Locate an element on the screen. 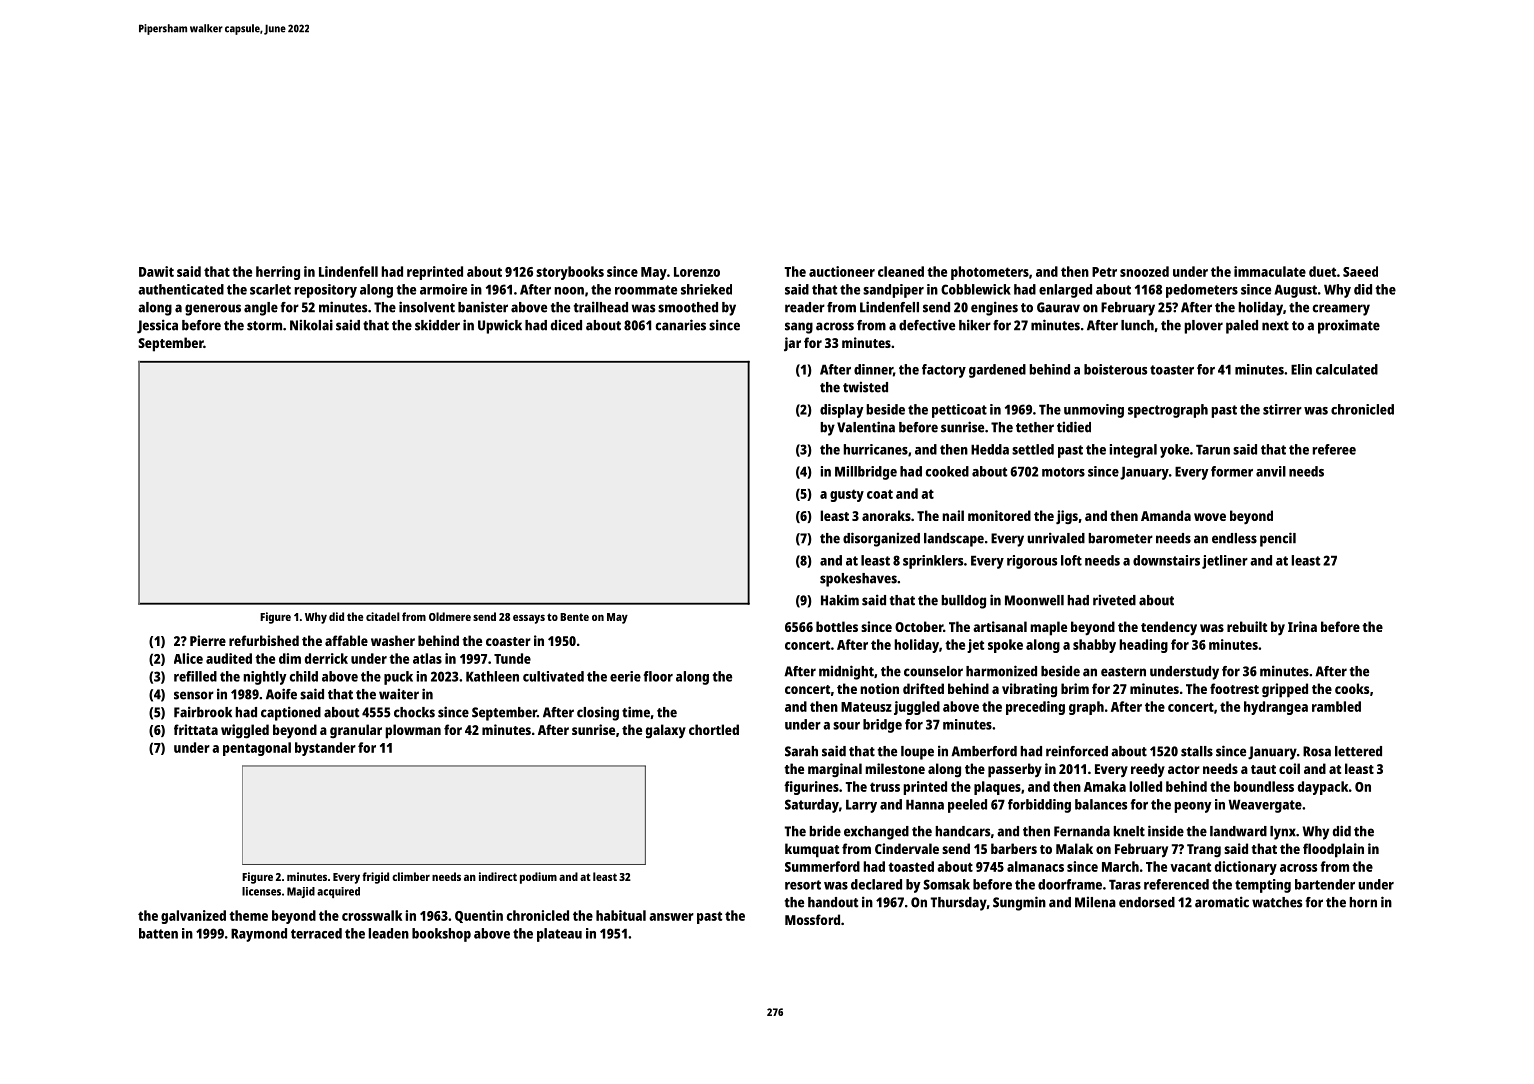  display is located at coordinates (842, 411).
